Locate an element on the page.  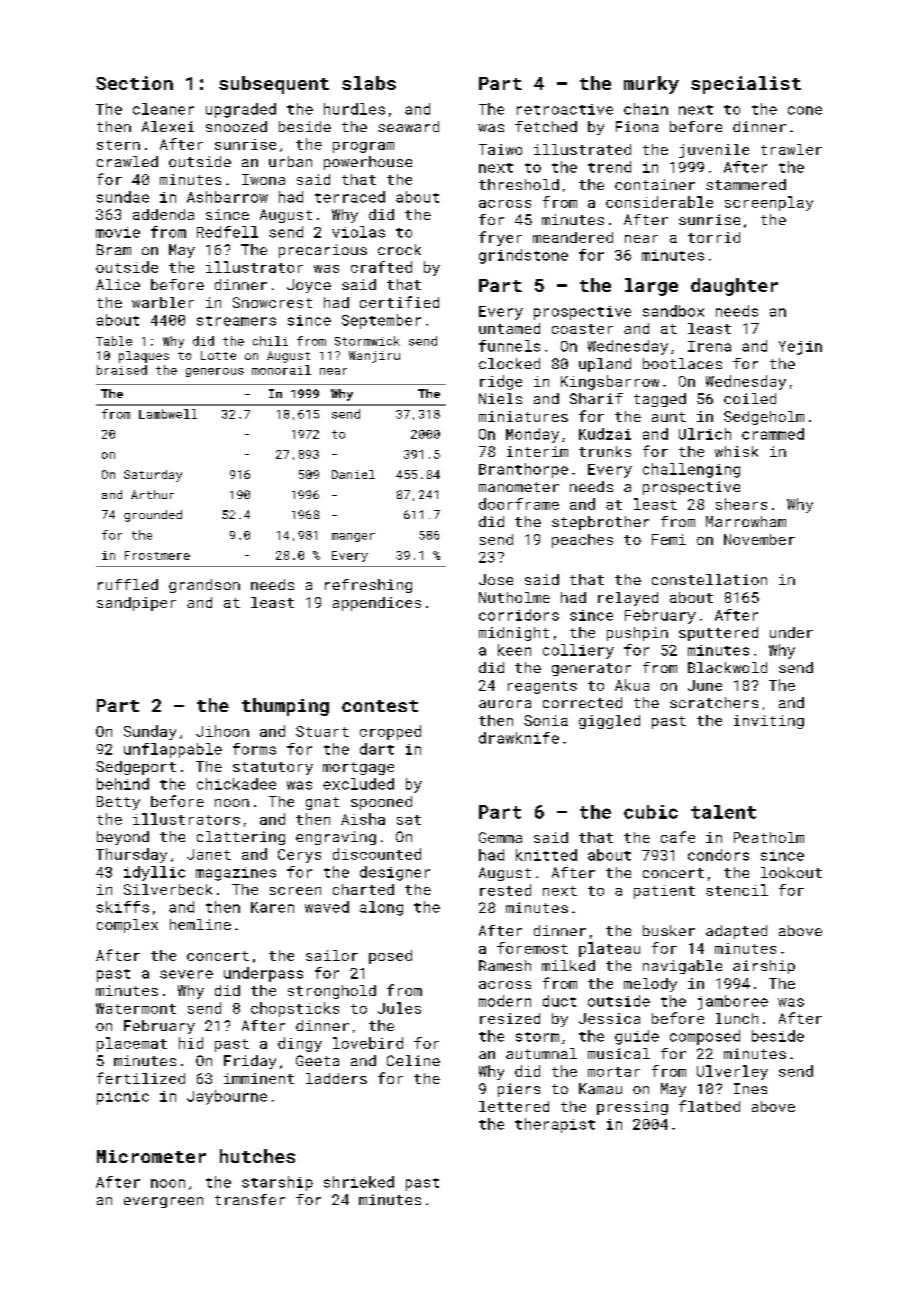
therapist is located at coordinates (555, 1125).
